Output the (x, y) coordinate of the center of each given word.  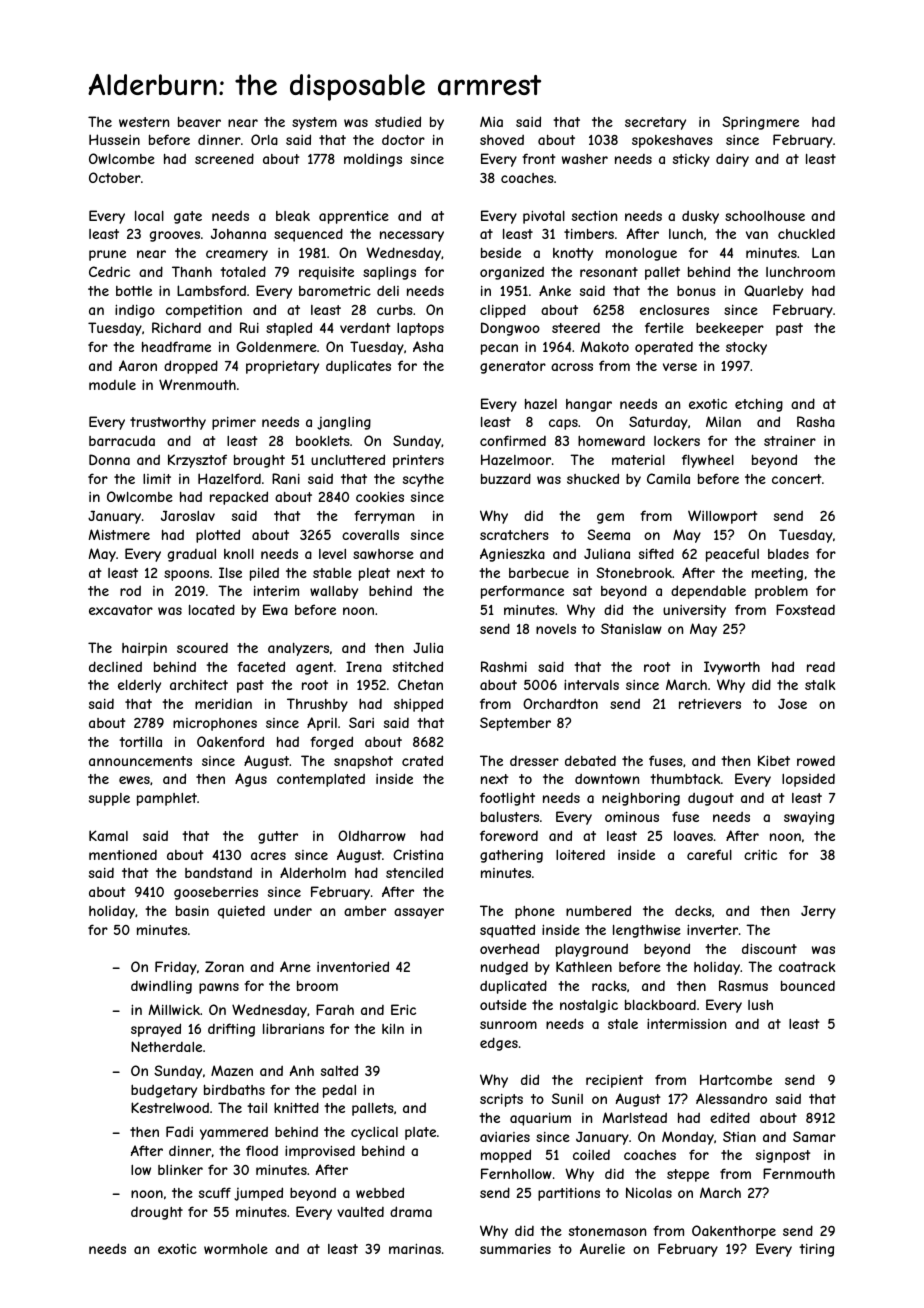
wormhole (236, 1249)
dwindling (161, 987)
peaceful (732, 555)
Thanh (192, 271)
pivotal (544, 217)
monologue (641, 254)
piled (264, 574)
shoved (502, 140)
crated (422, 760)
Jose (792, 703)
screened (224, 158)
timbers (589, 234)
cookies (380, 496)
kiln (393, 1029)
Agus (251, 780)
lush (760, 1005)
